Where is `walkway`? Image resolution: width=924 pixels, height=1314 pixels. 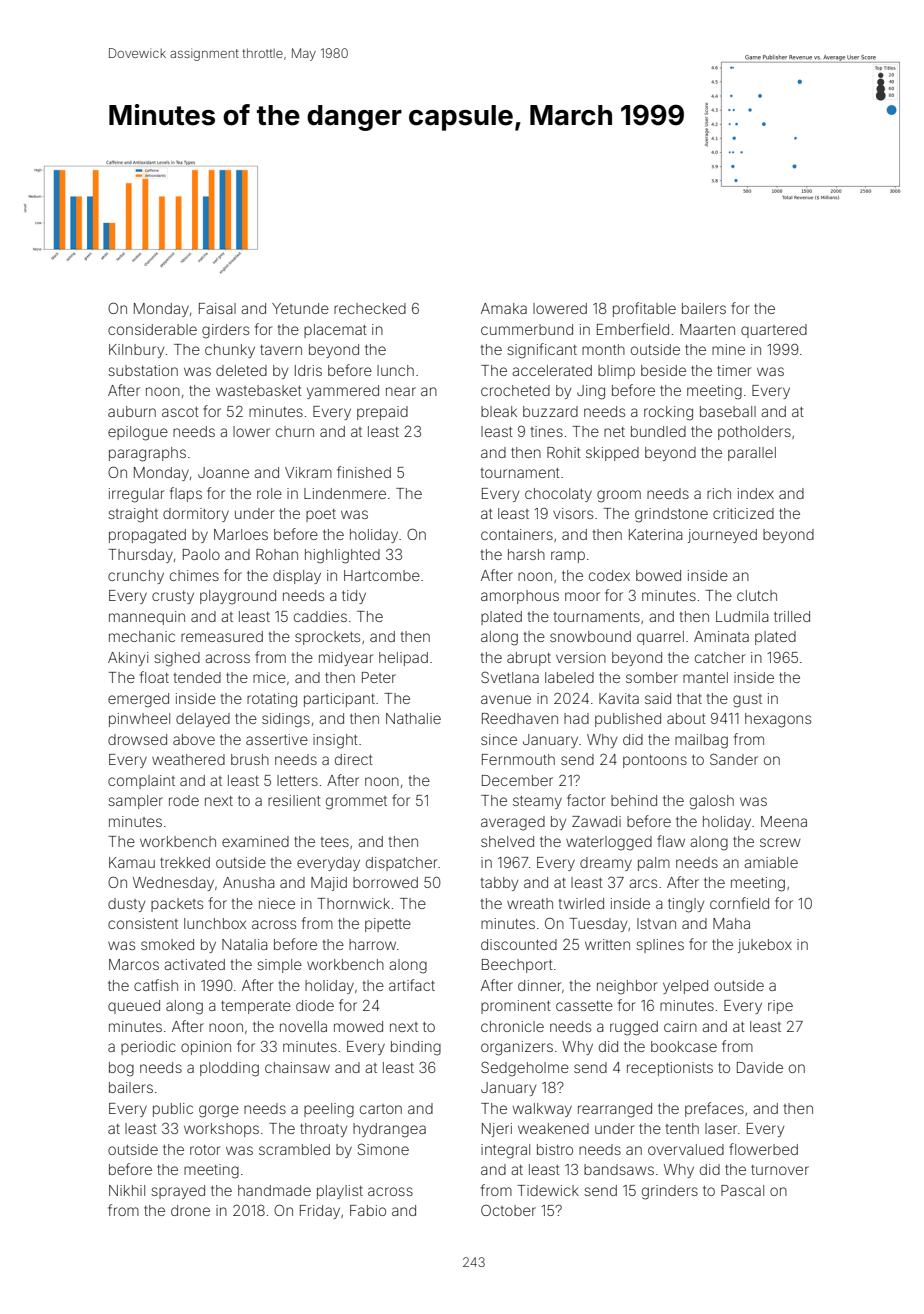 walkway is located at coordinates (542, 1110).
